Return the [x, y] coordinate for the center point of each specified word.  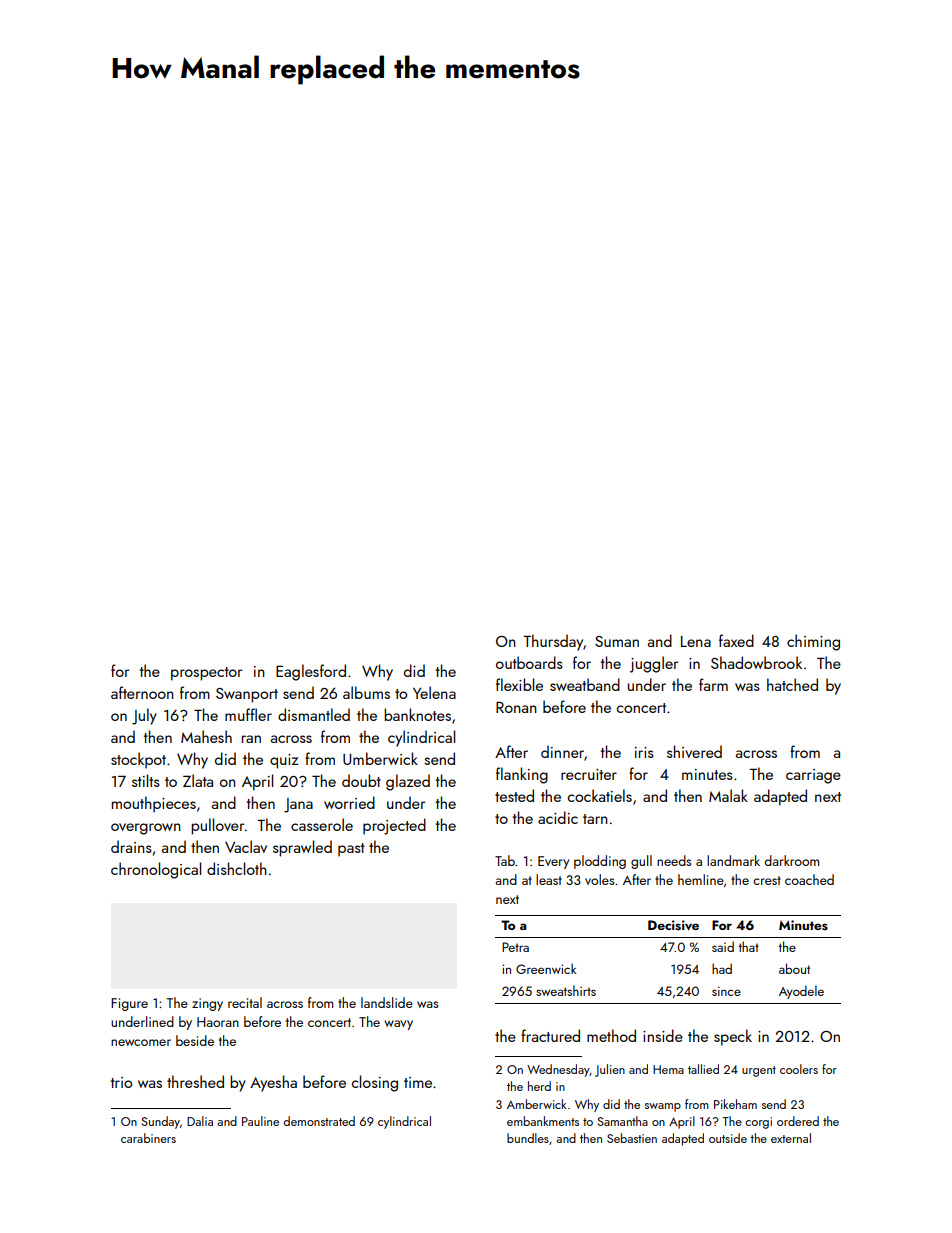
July [144, 716]
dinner [562, 751]
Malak [728, 795]
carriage [813, 776]
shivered [694, 751]
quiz [284, 761]
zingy [207, 1004]
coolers [799, 1069]
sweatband [585, 684]
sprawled [302, 848]
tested [514, 795]
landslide [387, 1002]
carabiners [148, 1138]
